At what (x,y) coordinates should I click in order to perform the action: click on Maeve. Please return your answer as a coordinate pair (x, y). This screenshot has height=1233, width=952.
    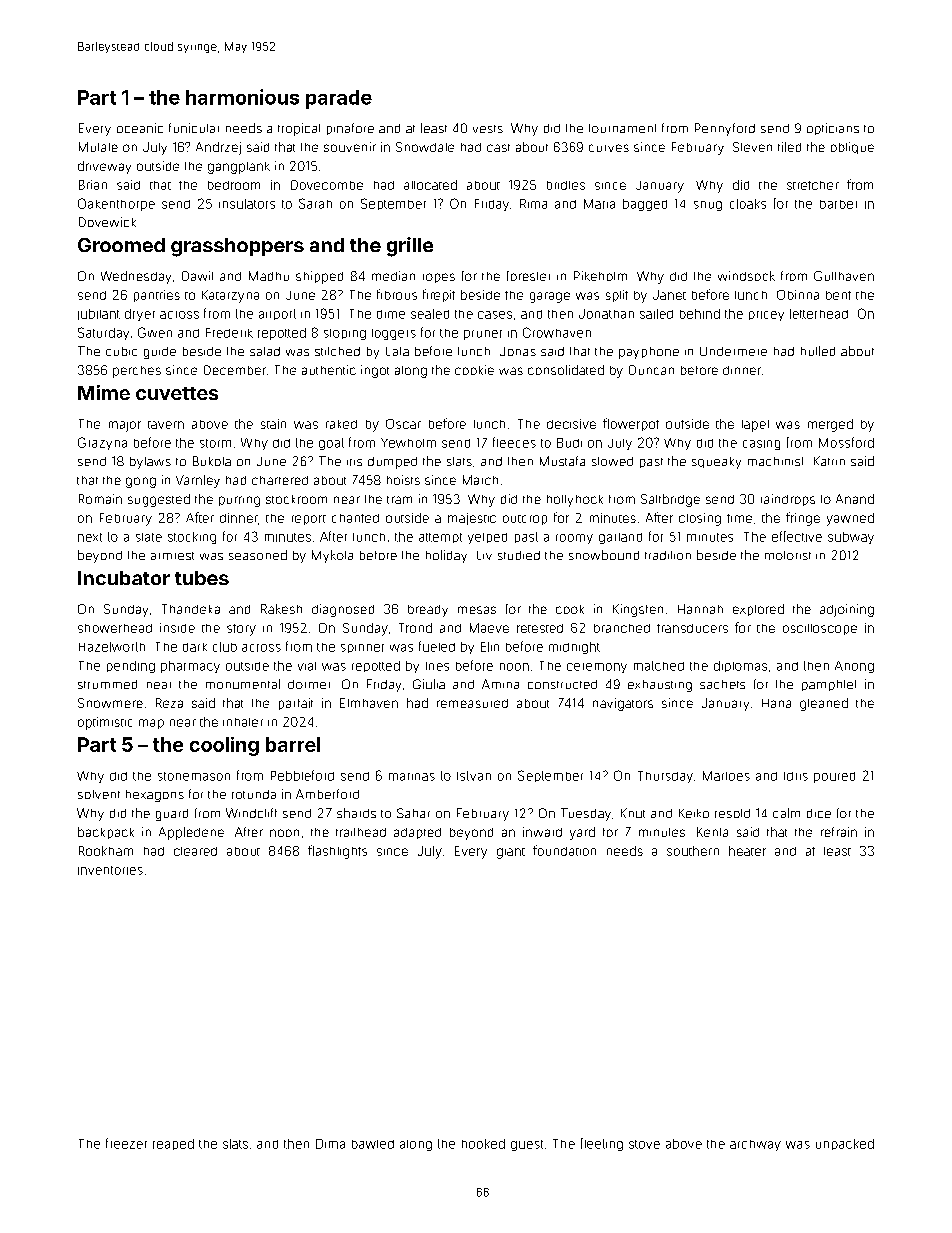
    Looking at the image, I should click on (489, 628).
